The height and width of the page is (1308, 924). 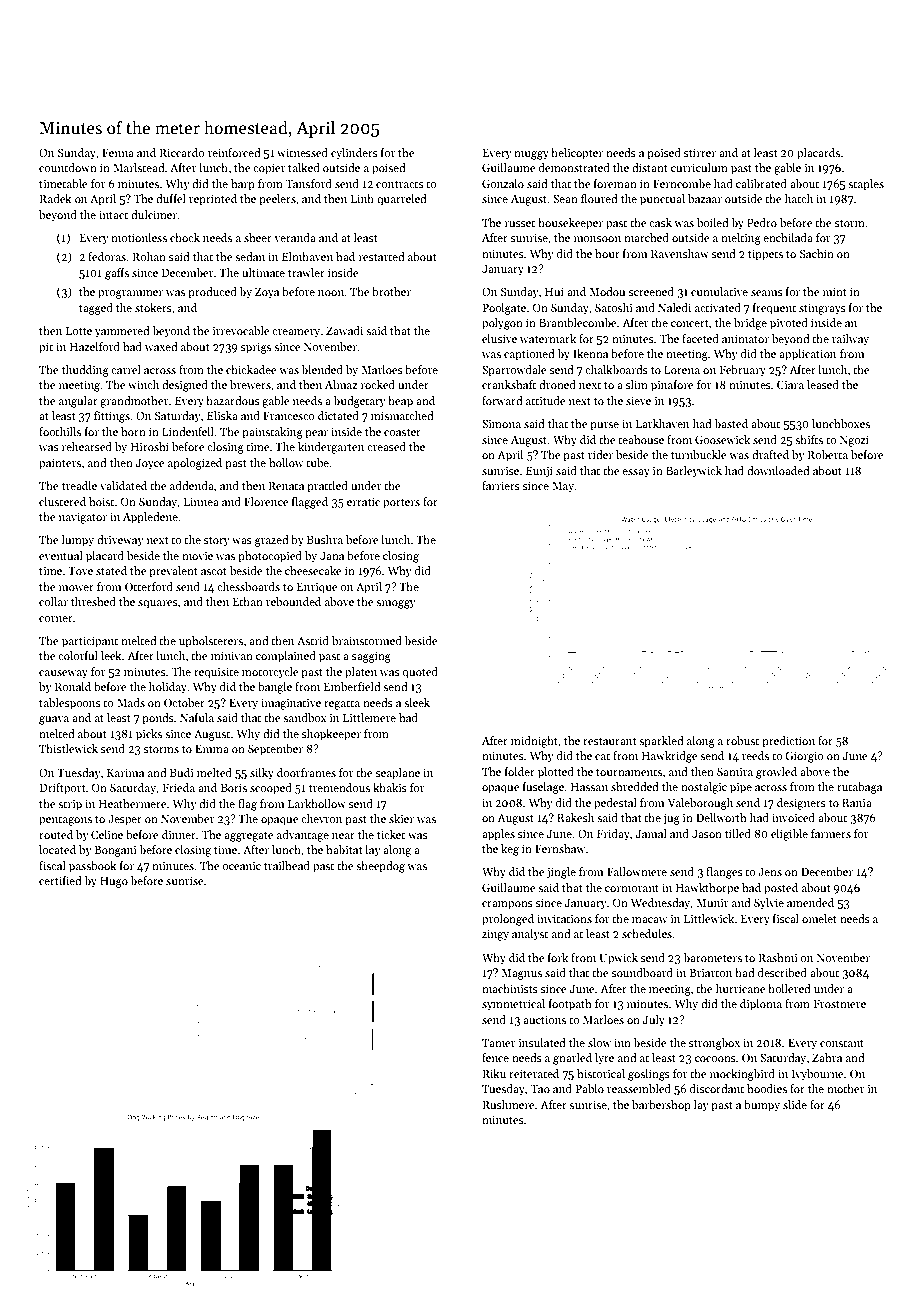 What do you see at coordinates (401, 818) in the page?
I see `skier` at bounding box center [401, 818].
